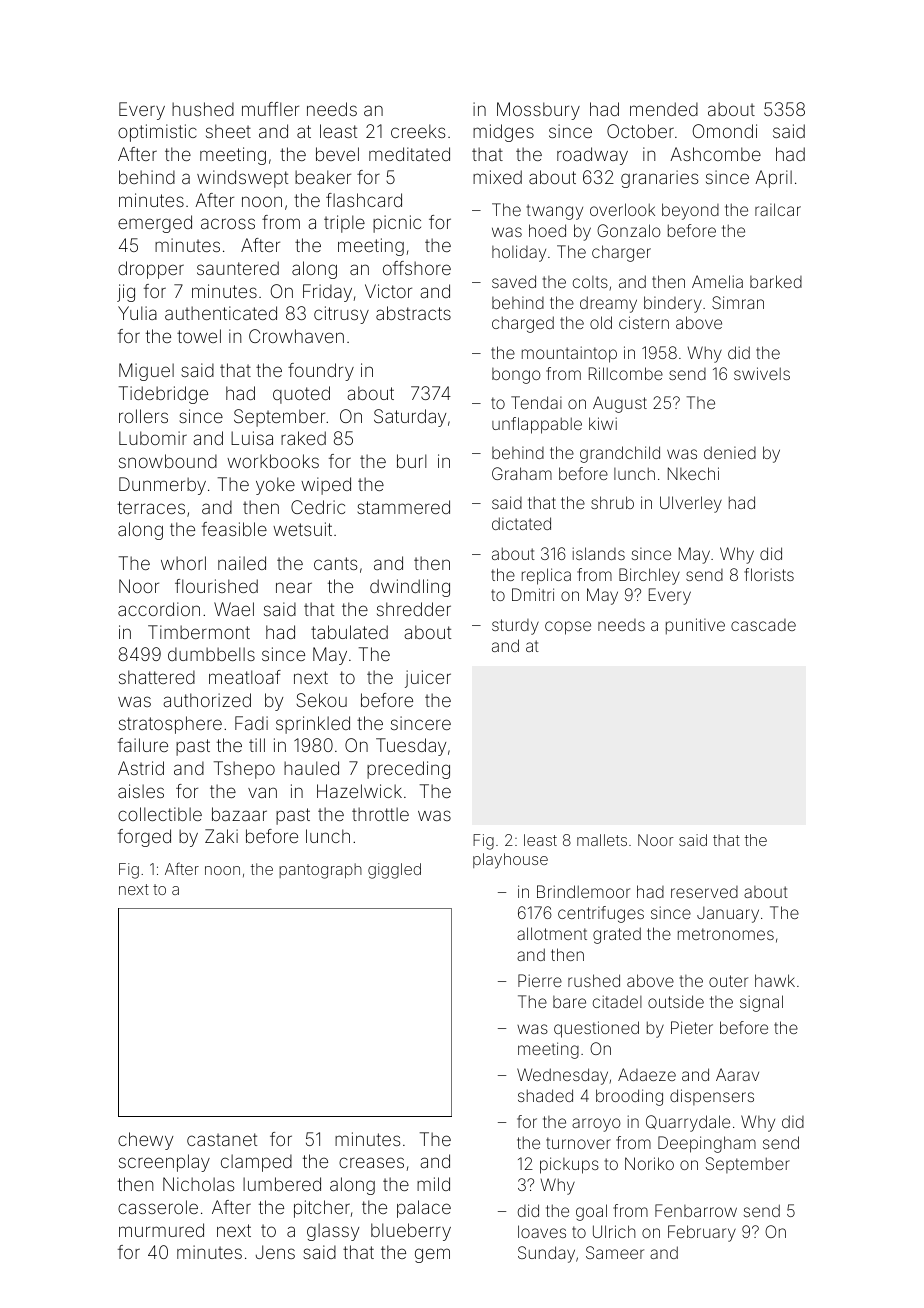 The width and height of the screenshot is (924, 1308). Describe the element at coordinates (538, 111) in the screenshot. I see `Mossbury` at that location.
